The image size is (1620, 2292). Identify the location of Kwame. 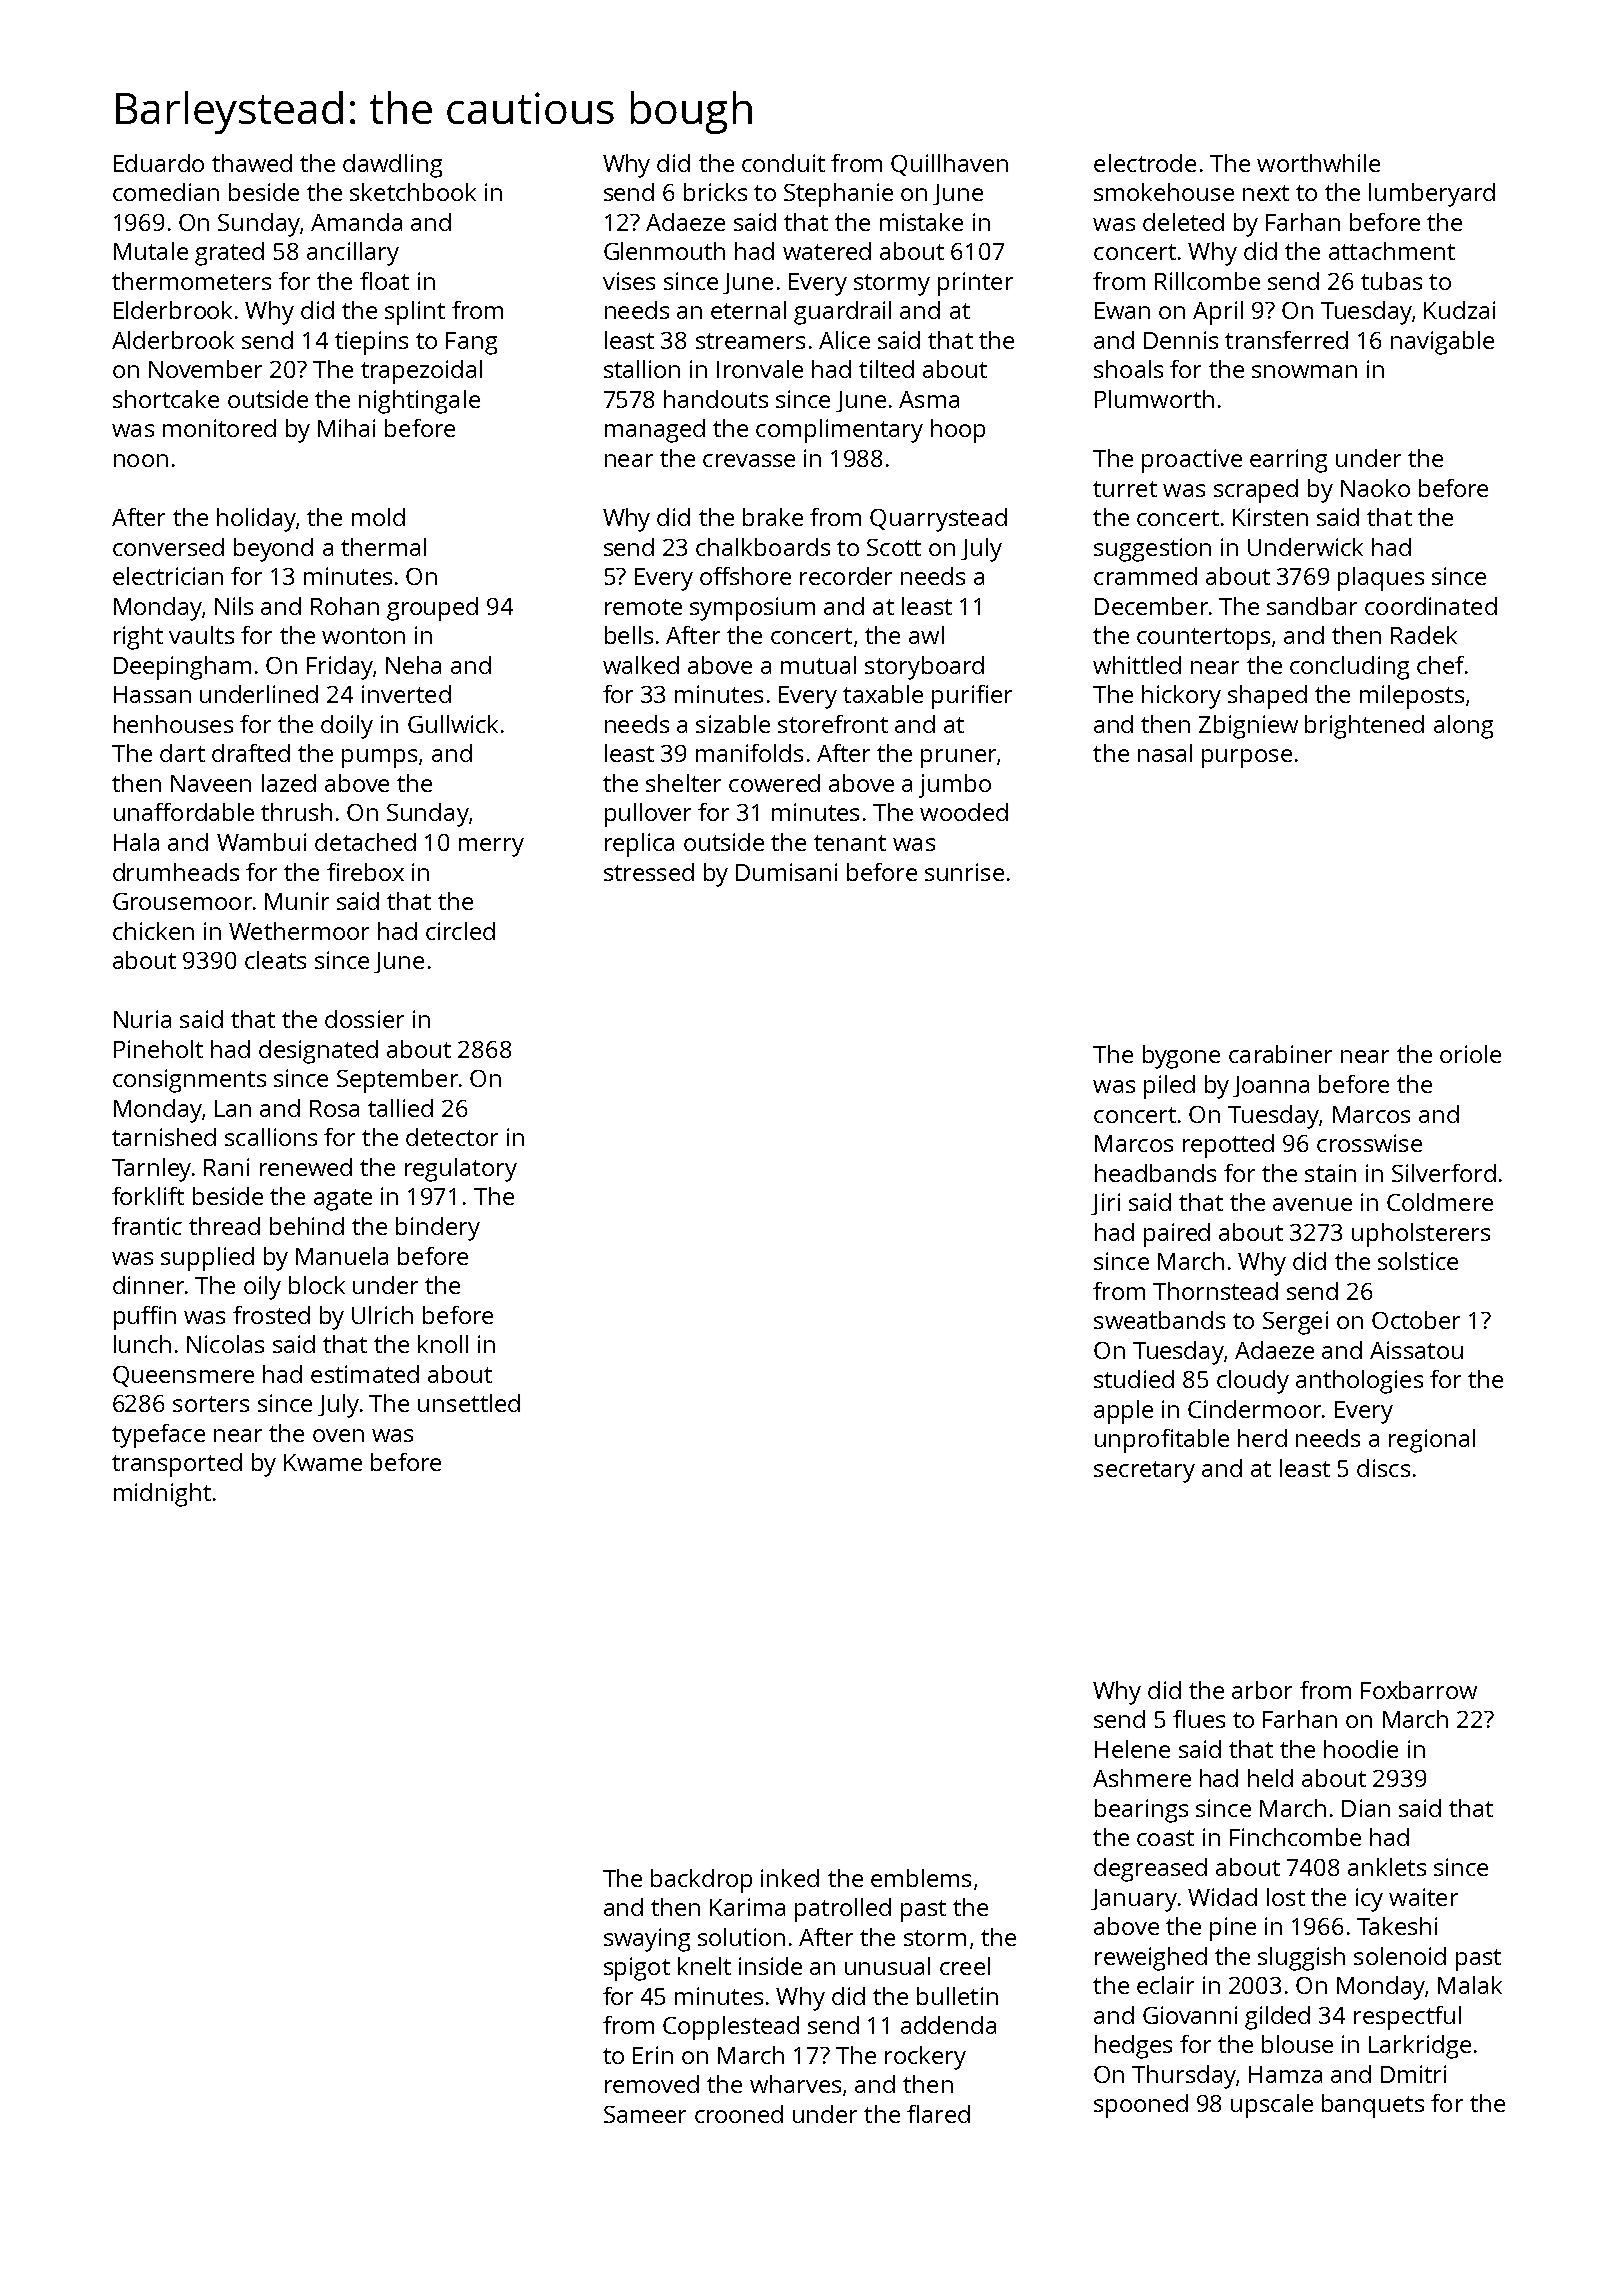
(323, 1462).
